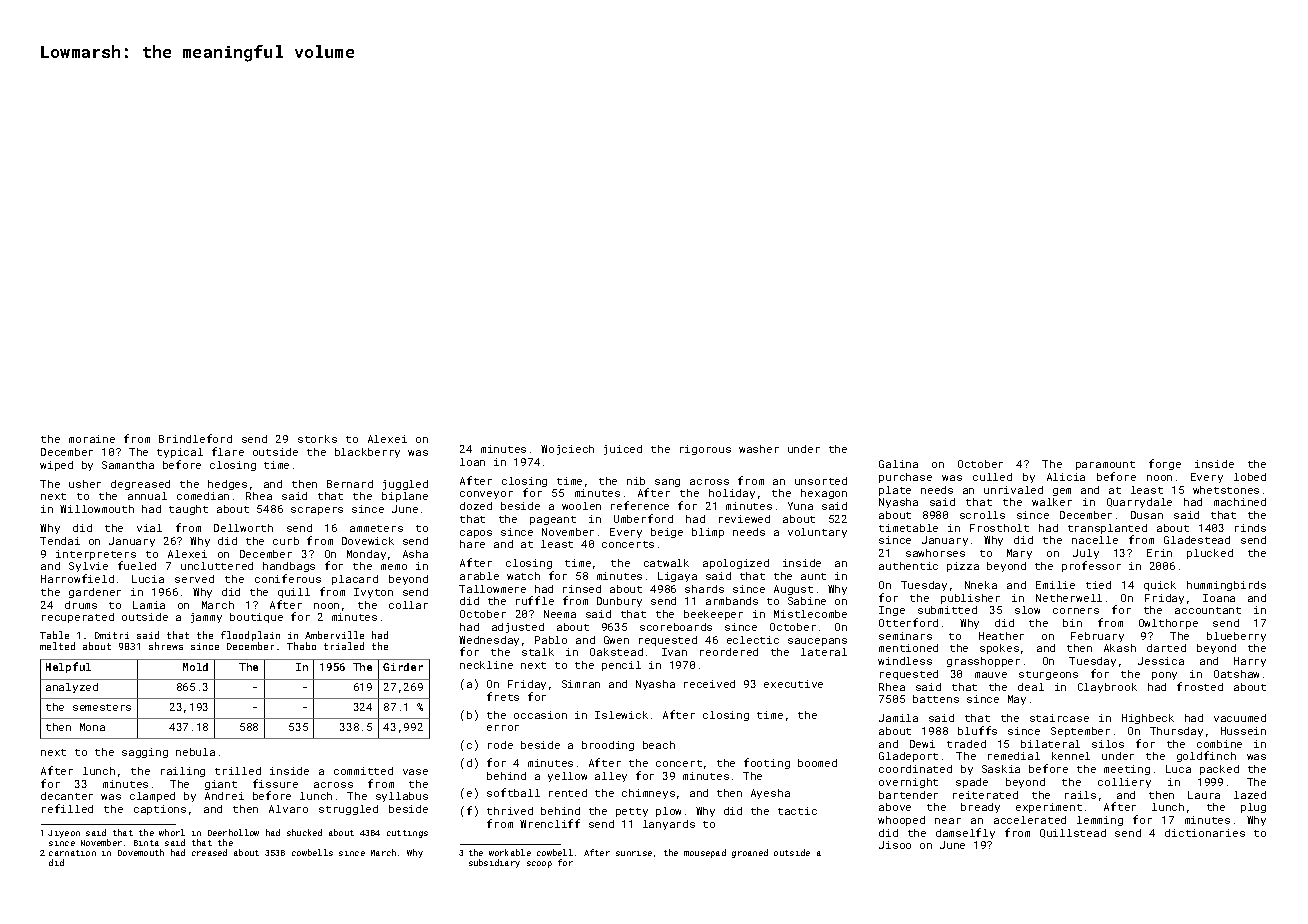 The image size is (1308, 924). I want to click on beige, so click(667, 533).
